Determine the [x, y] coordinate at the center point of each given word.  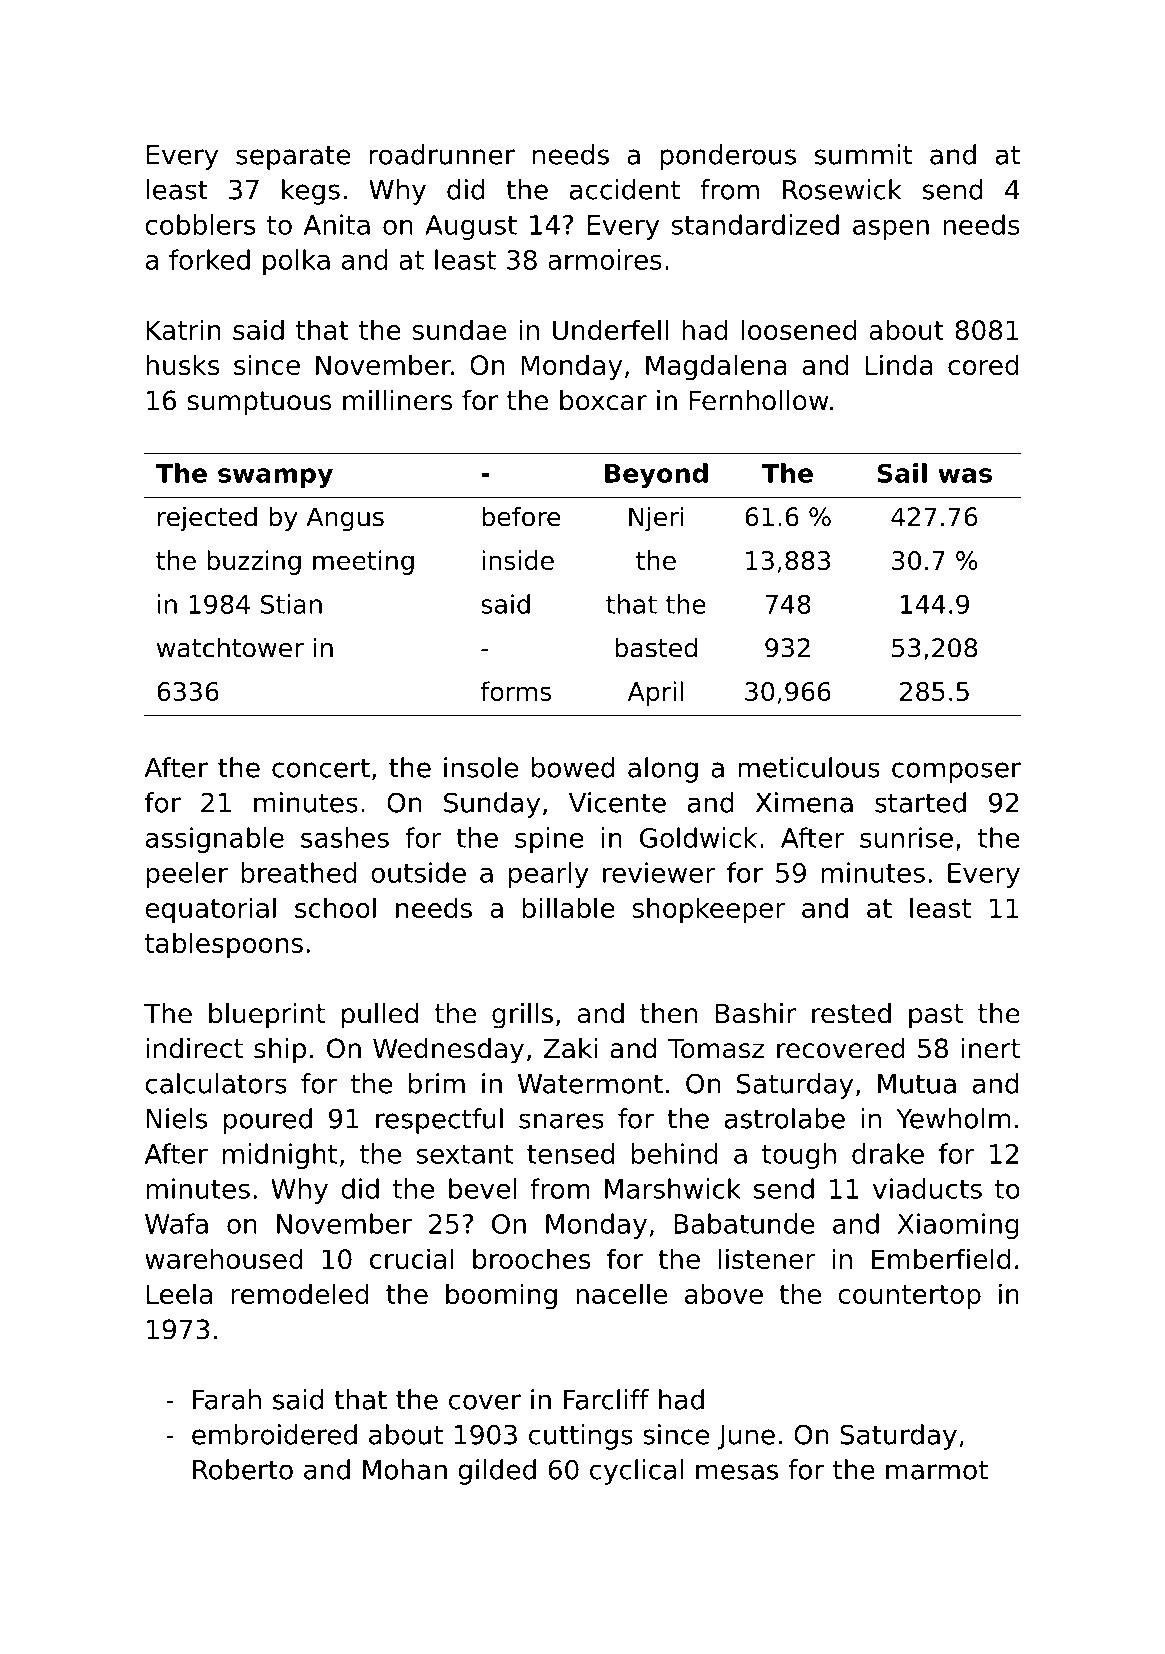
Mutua [917, 1084]
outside [418, 872]
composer [956, 772]
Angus [345, 519]
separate [293, 157]
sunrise [906, 837]
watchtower [230, 647]
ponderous [728, 157]
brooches [531, 1258]
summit [863, 154]
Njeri [656, 518]
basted [656, 647]
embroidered [274, 1434]
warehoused [224, 1258]
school [335, 907]
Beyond [656, 475]
